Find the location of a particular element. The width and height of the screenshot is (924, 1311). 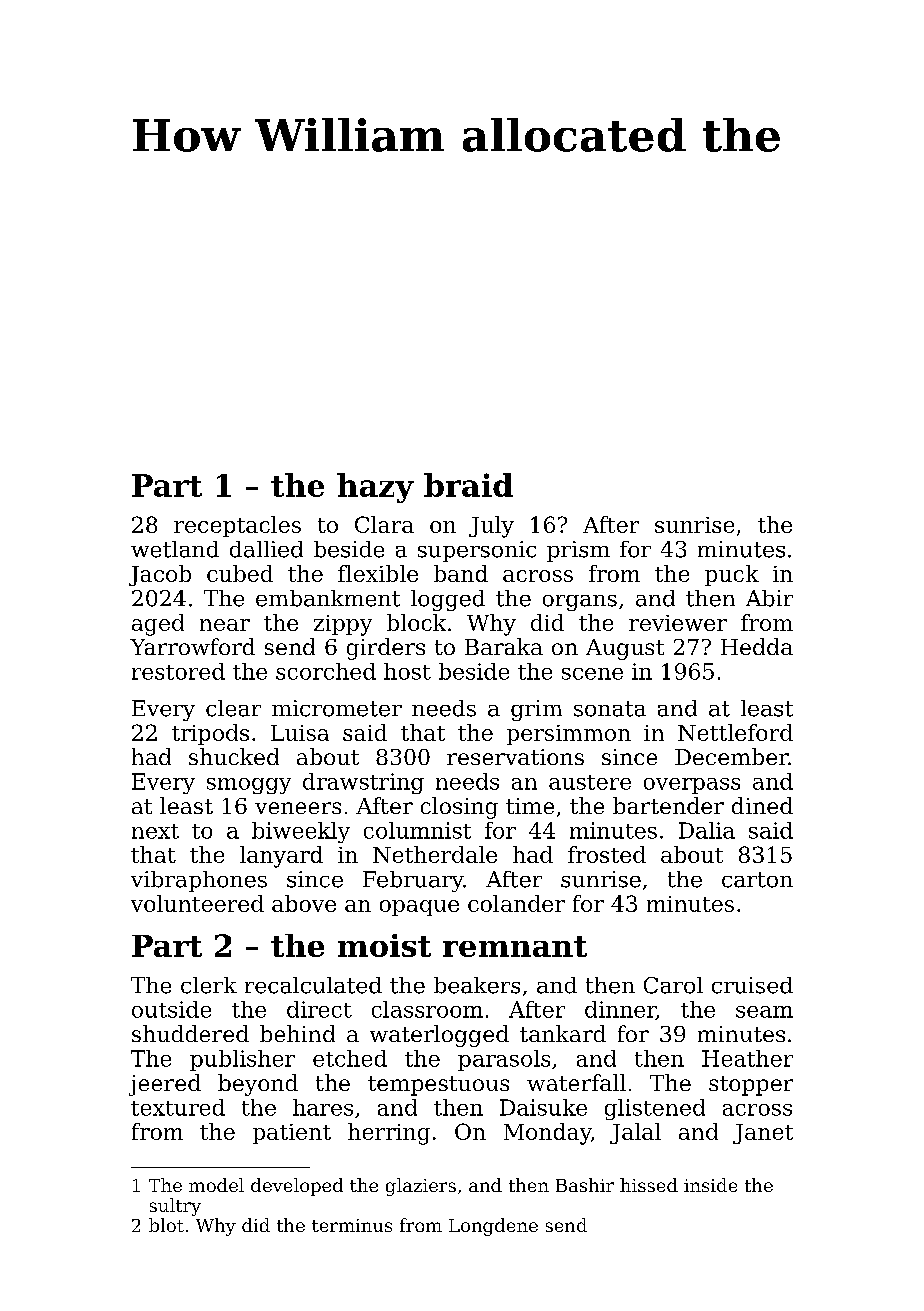

glaziers is located at coordinates (421, 1187).
